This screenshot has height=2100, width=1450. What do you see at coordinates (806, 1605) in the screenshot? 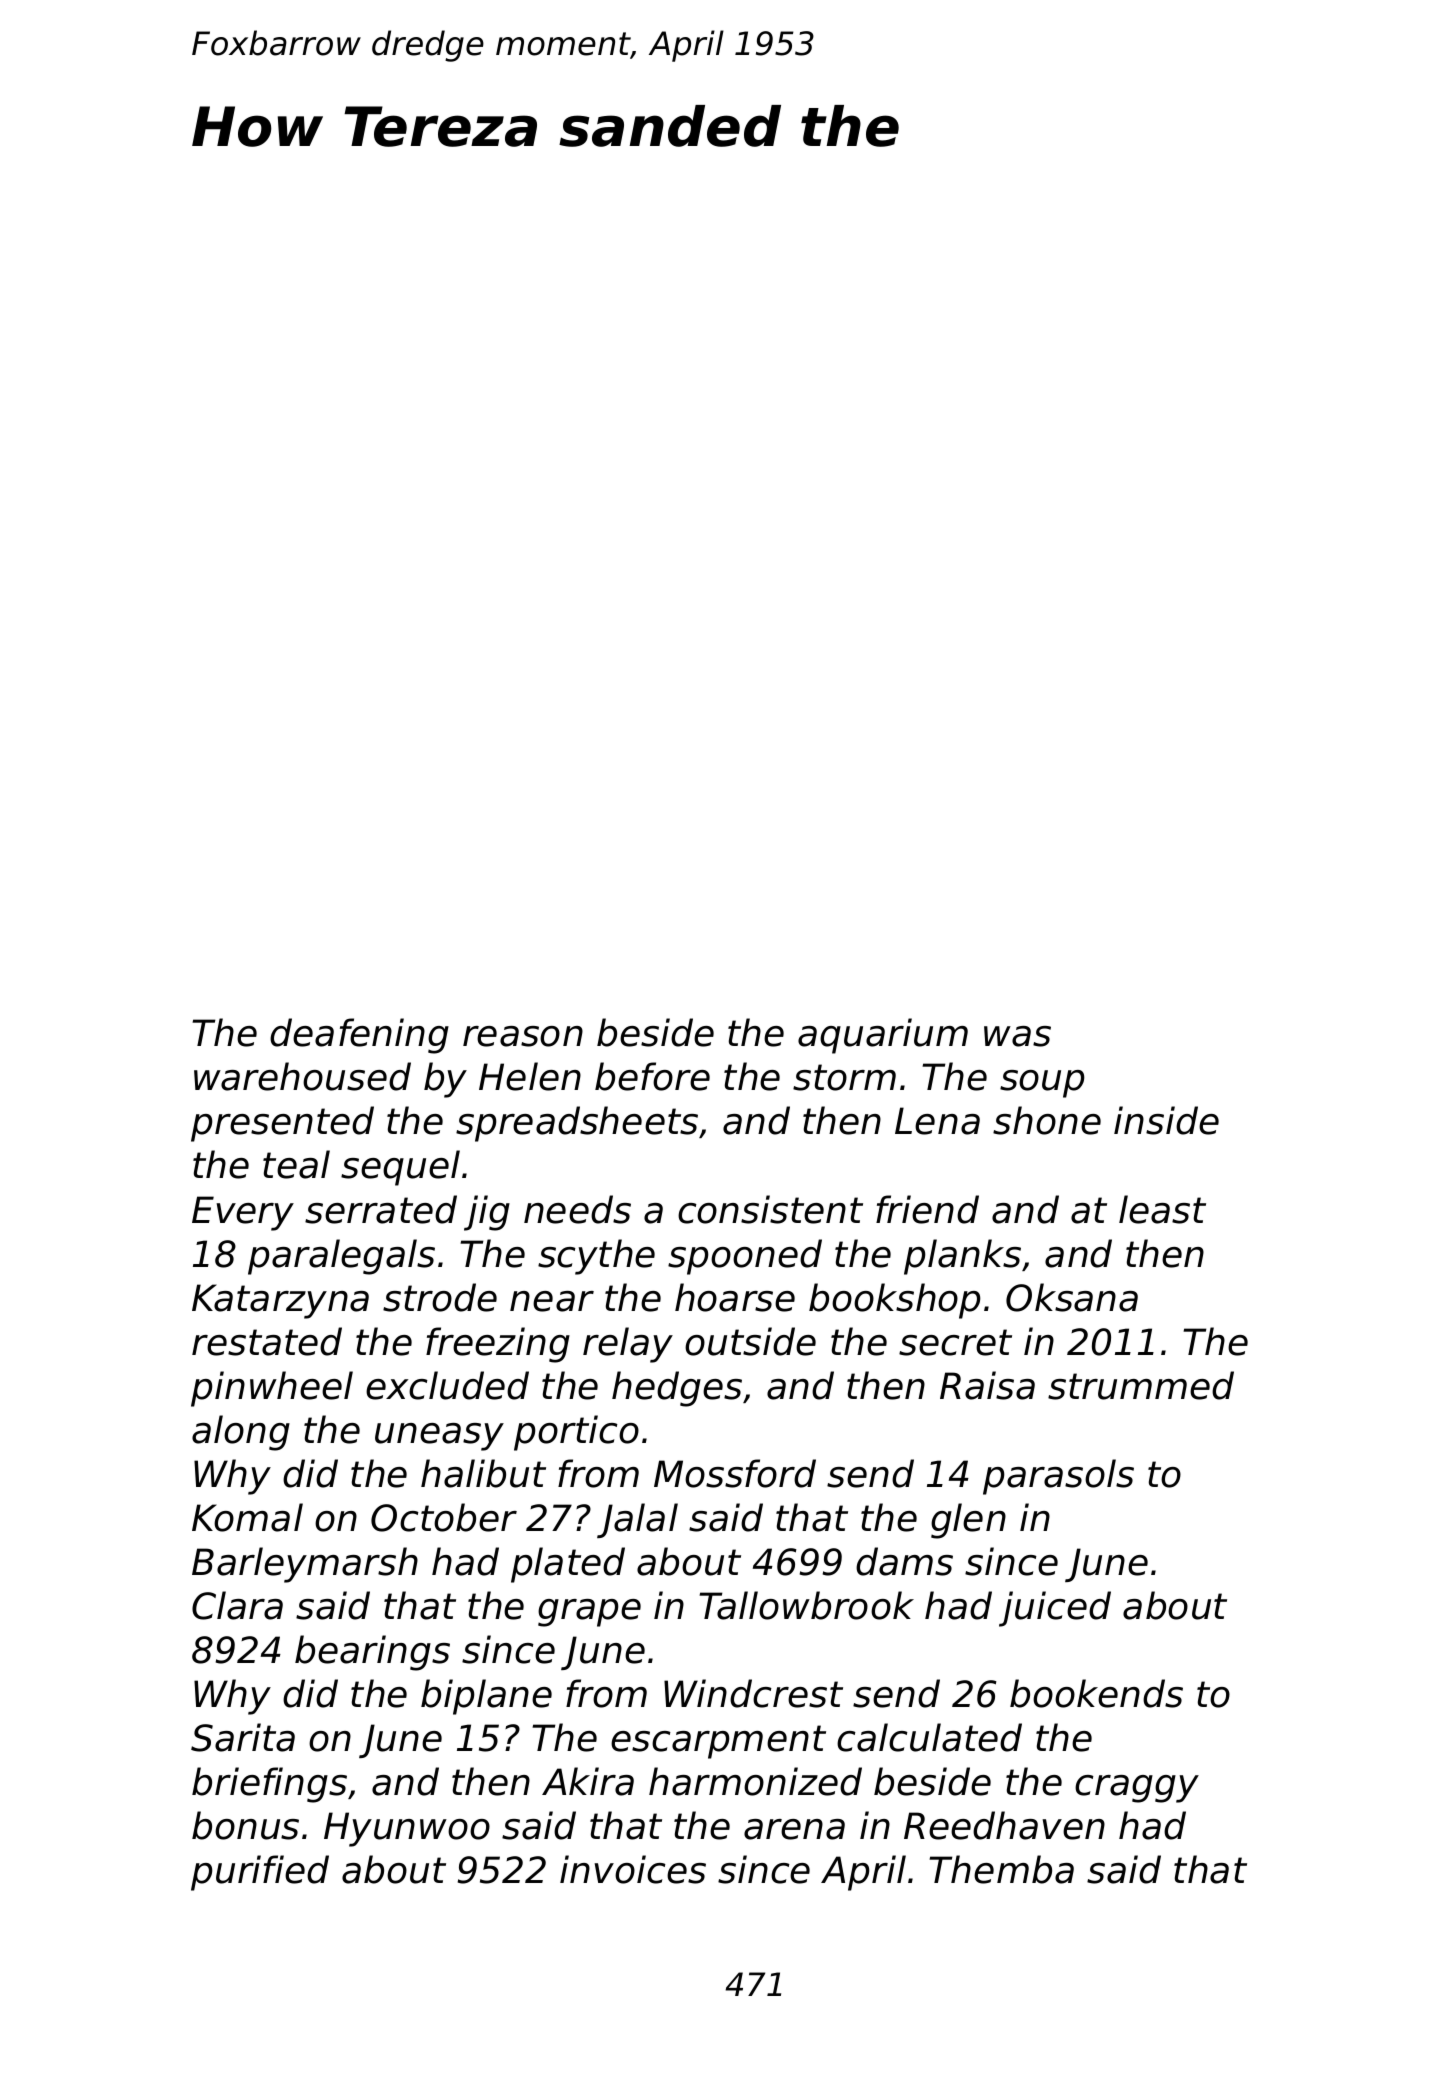
I see `Tallowbrook` at bounding box center [806, 1605].
